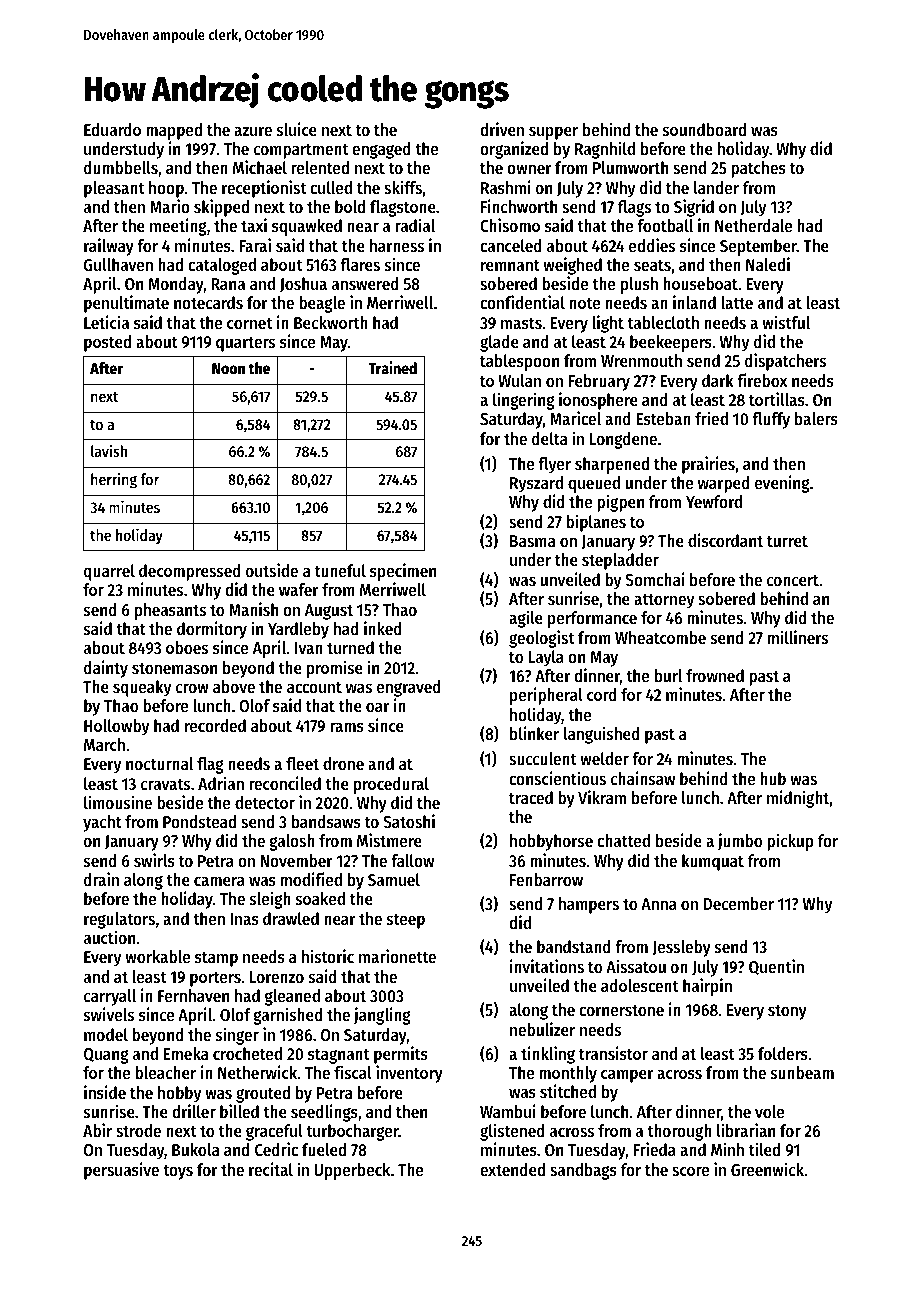 This screenshot has height=1308, width=924. What do you see at coordinates (531, 797) in the screenshot?
I see `traced` at bounding box center [531, 797].
